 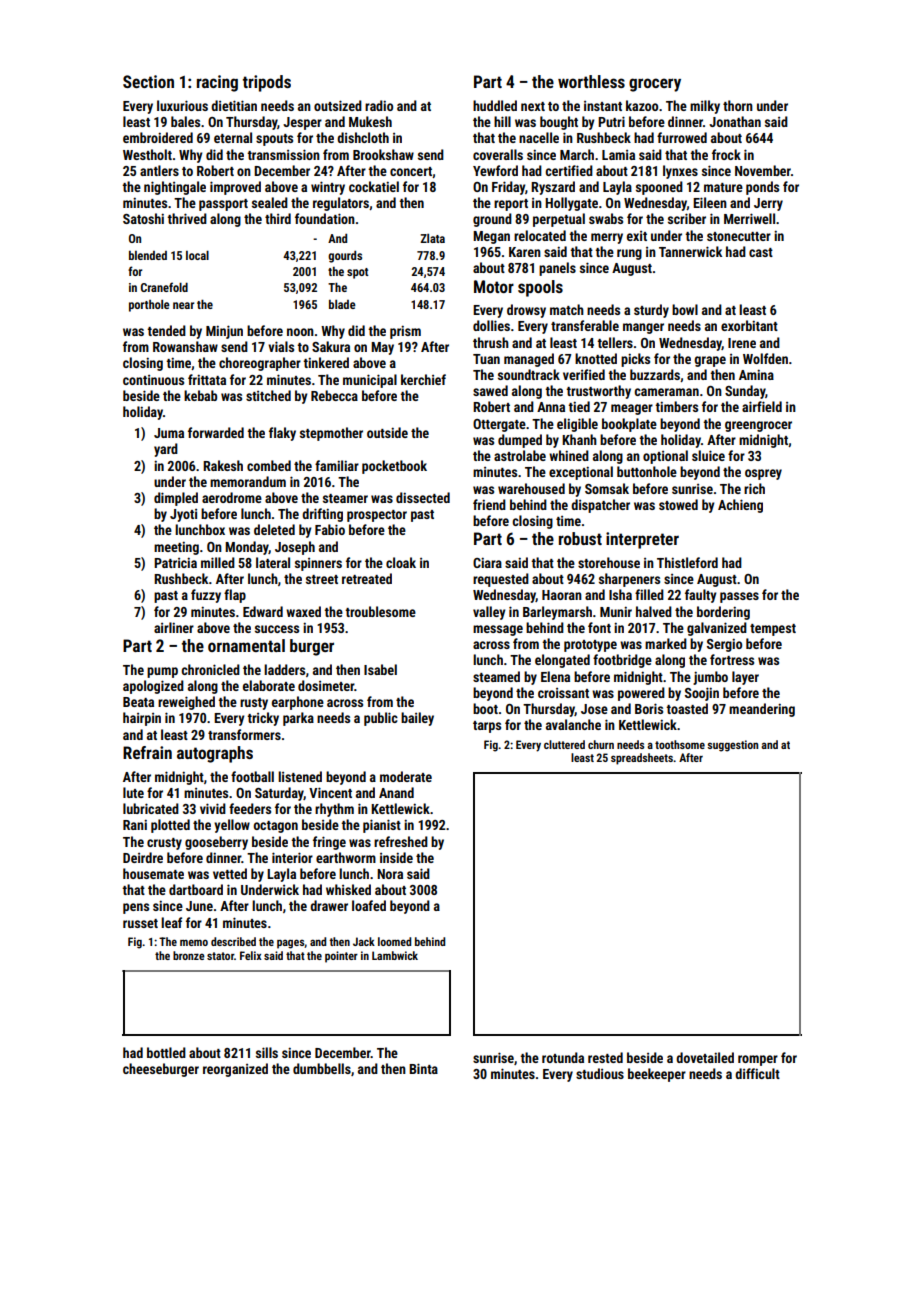 What do you see at coordinates (738, 105) in the screenshot?
I see `thorn` at bounding box center [738, 105].
